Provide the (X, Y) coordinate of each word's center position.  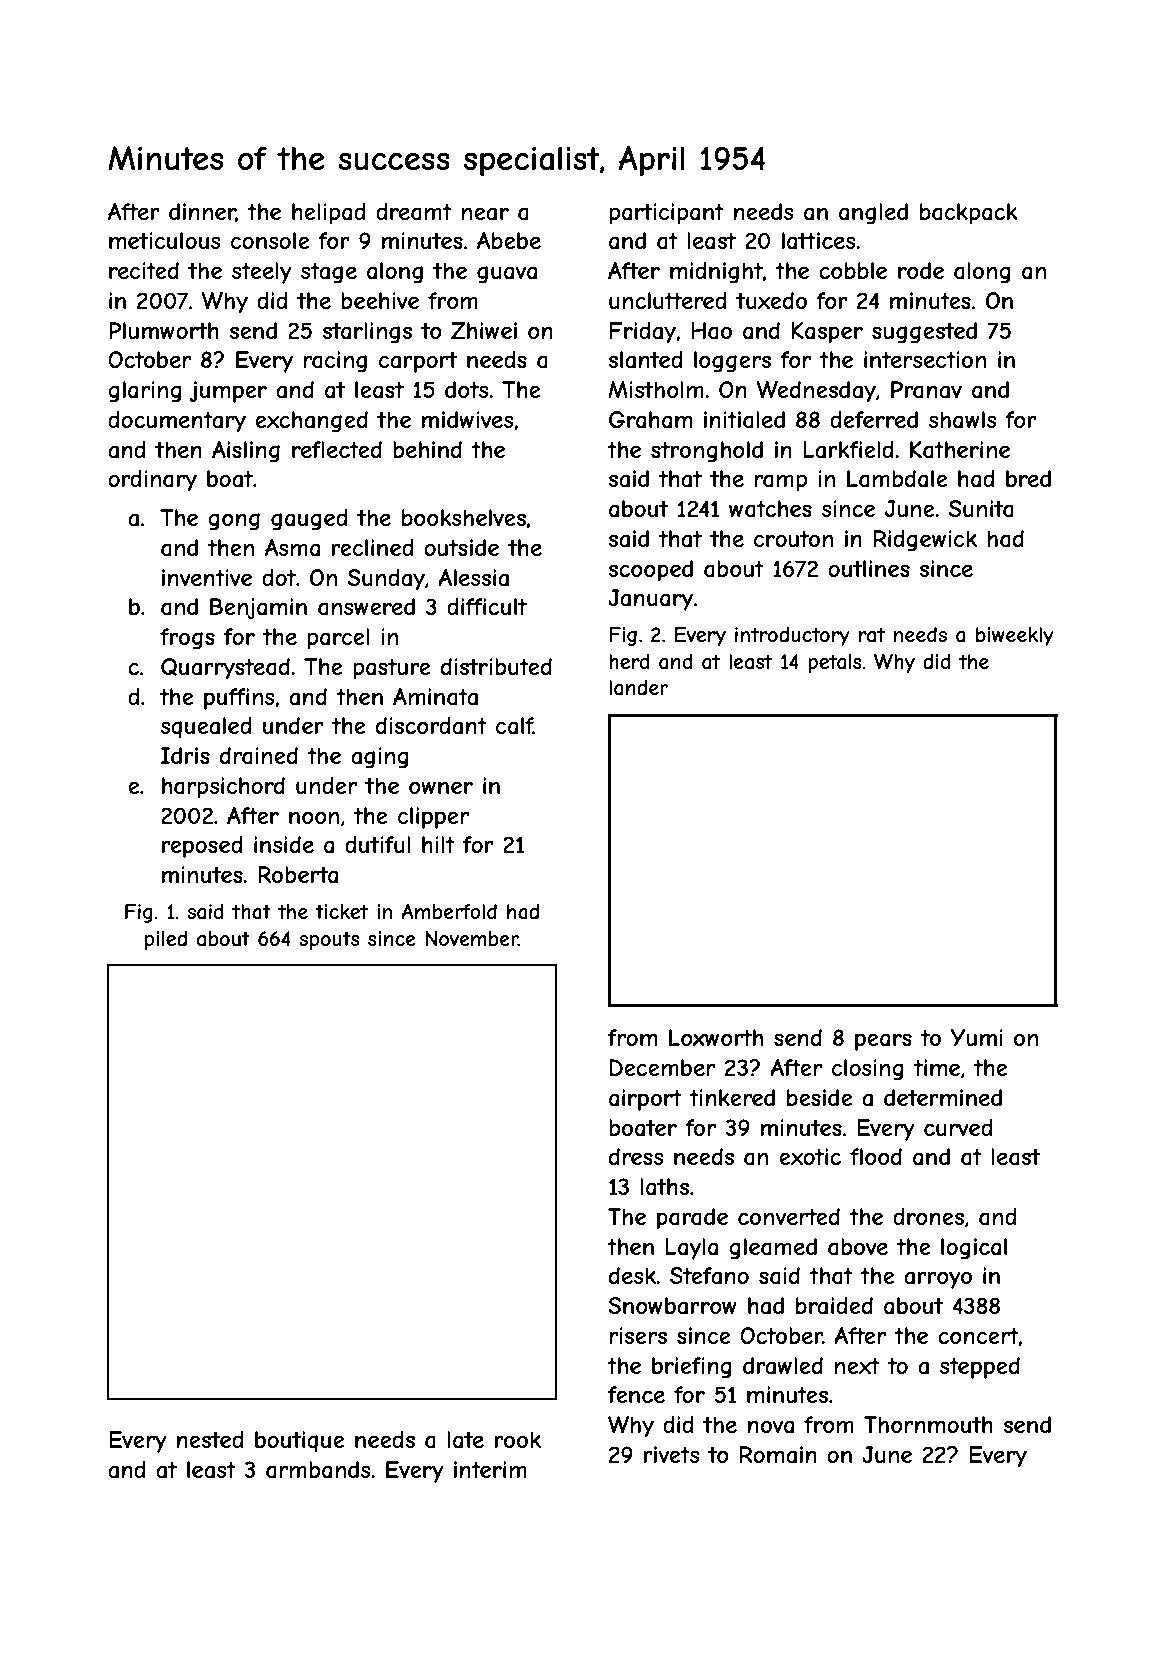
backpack (968, 214)
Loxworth (716, 1037)
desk (633, 1275)
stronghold (707, 452)
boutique (300, 1441)
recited (144, 270)
